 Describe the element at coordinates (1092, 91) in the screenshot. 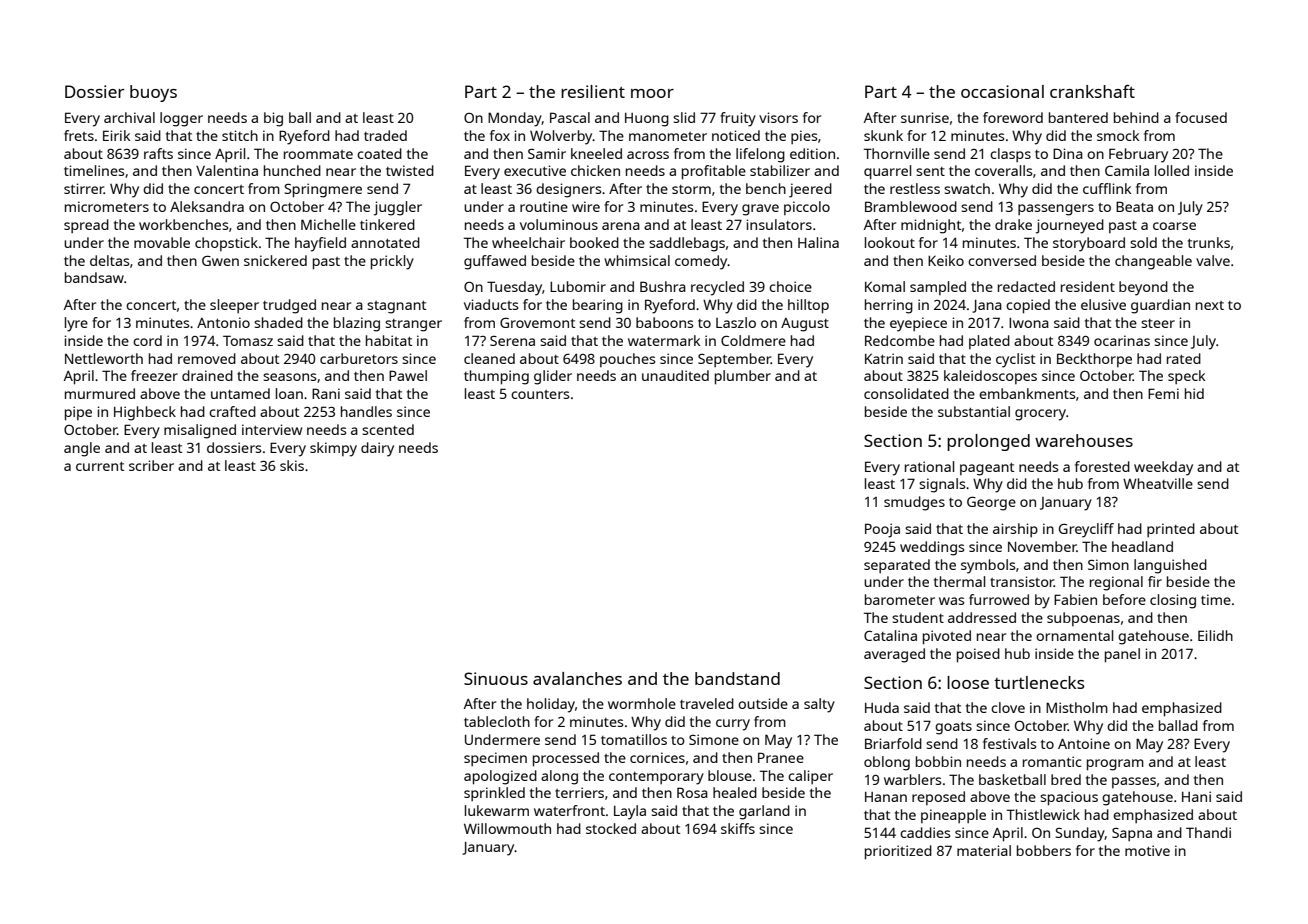

I see `crankshaft` at that location.
